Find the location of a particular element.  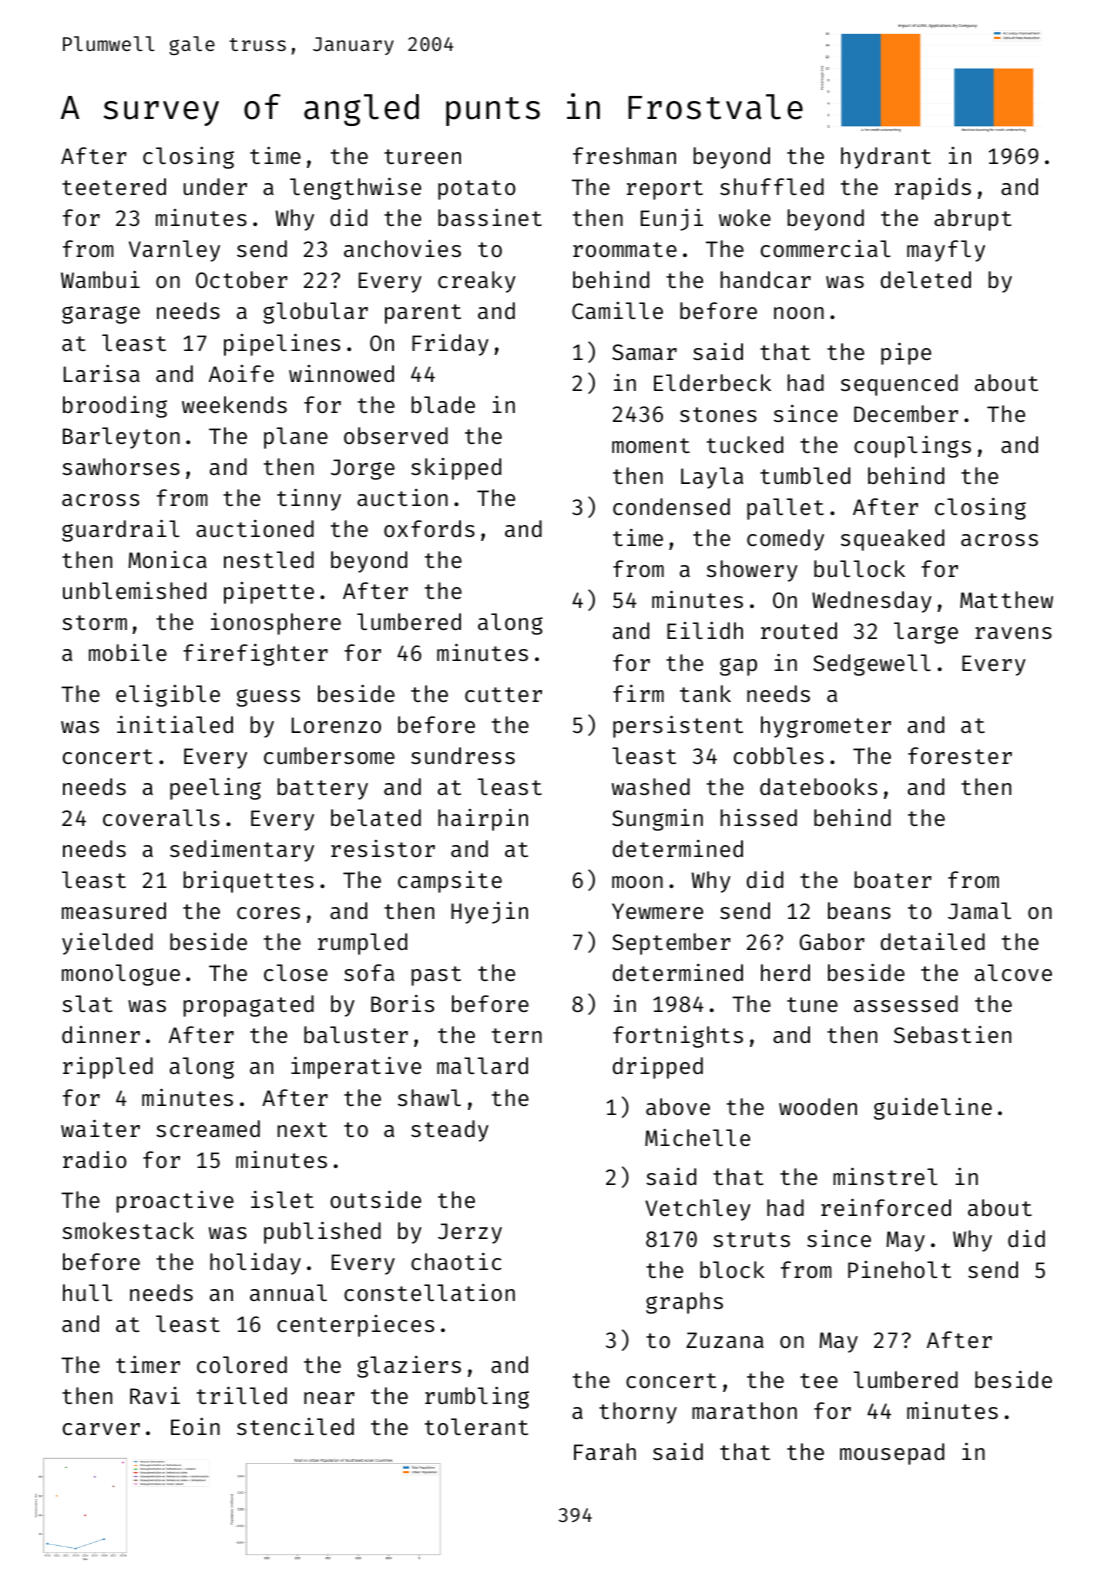

Pineholt is located at coordinates (899, 1269).
